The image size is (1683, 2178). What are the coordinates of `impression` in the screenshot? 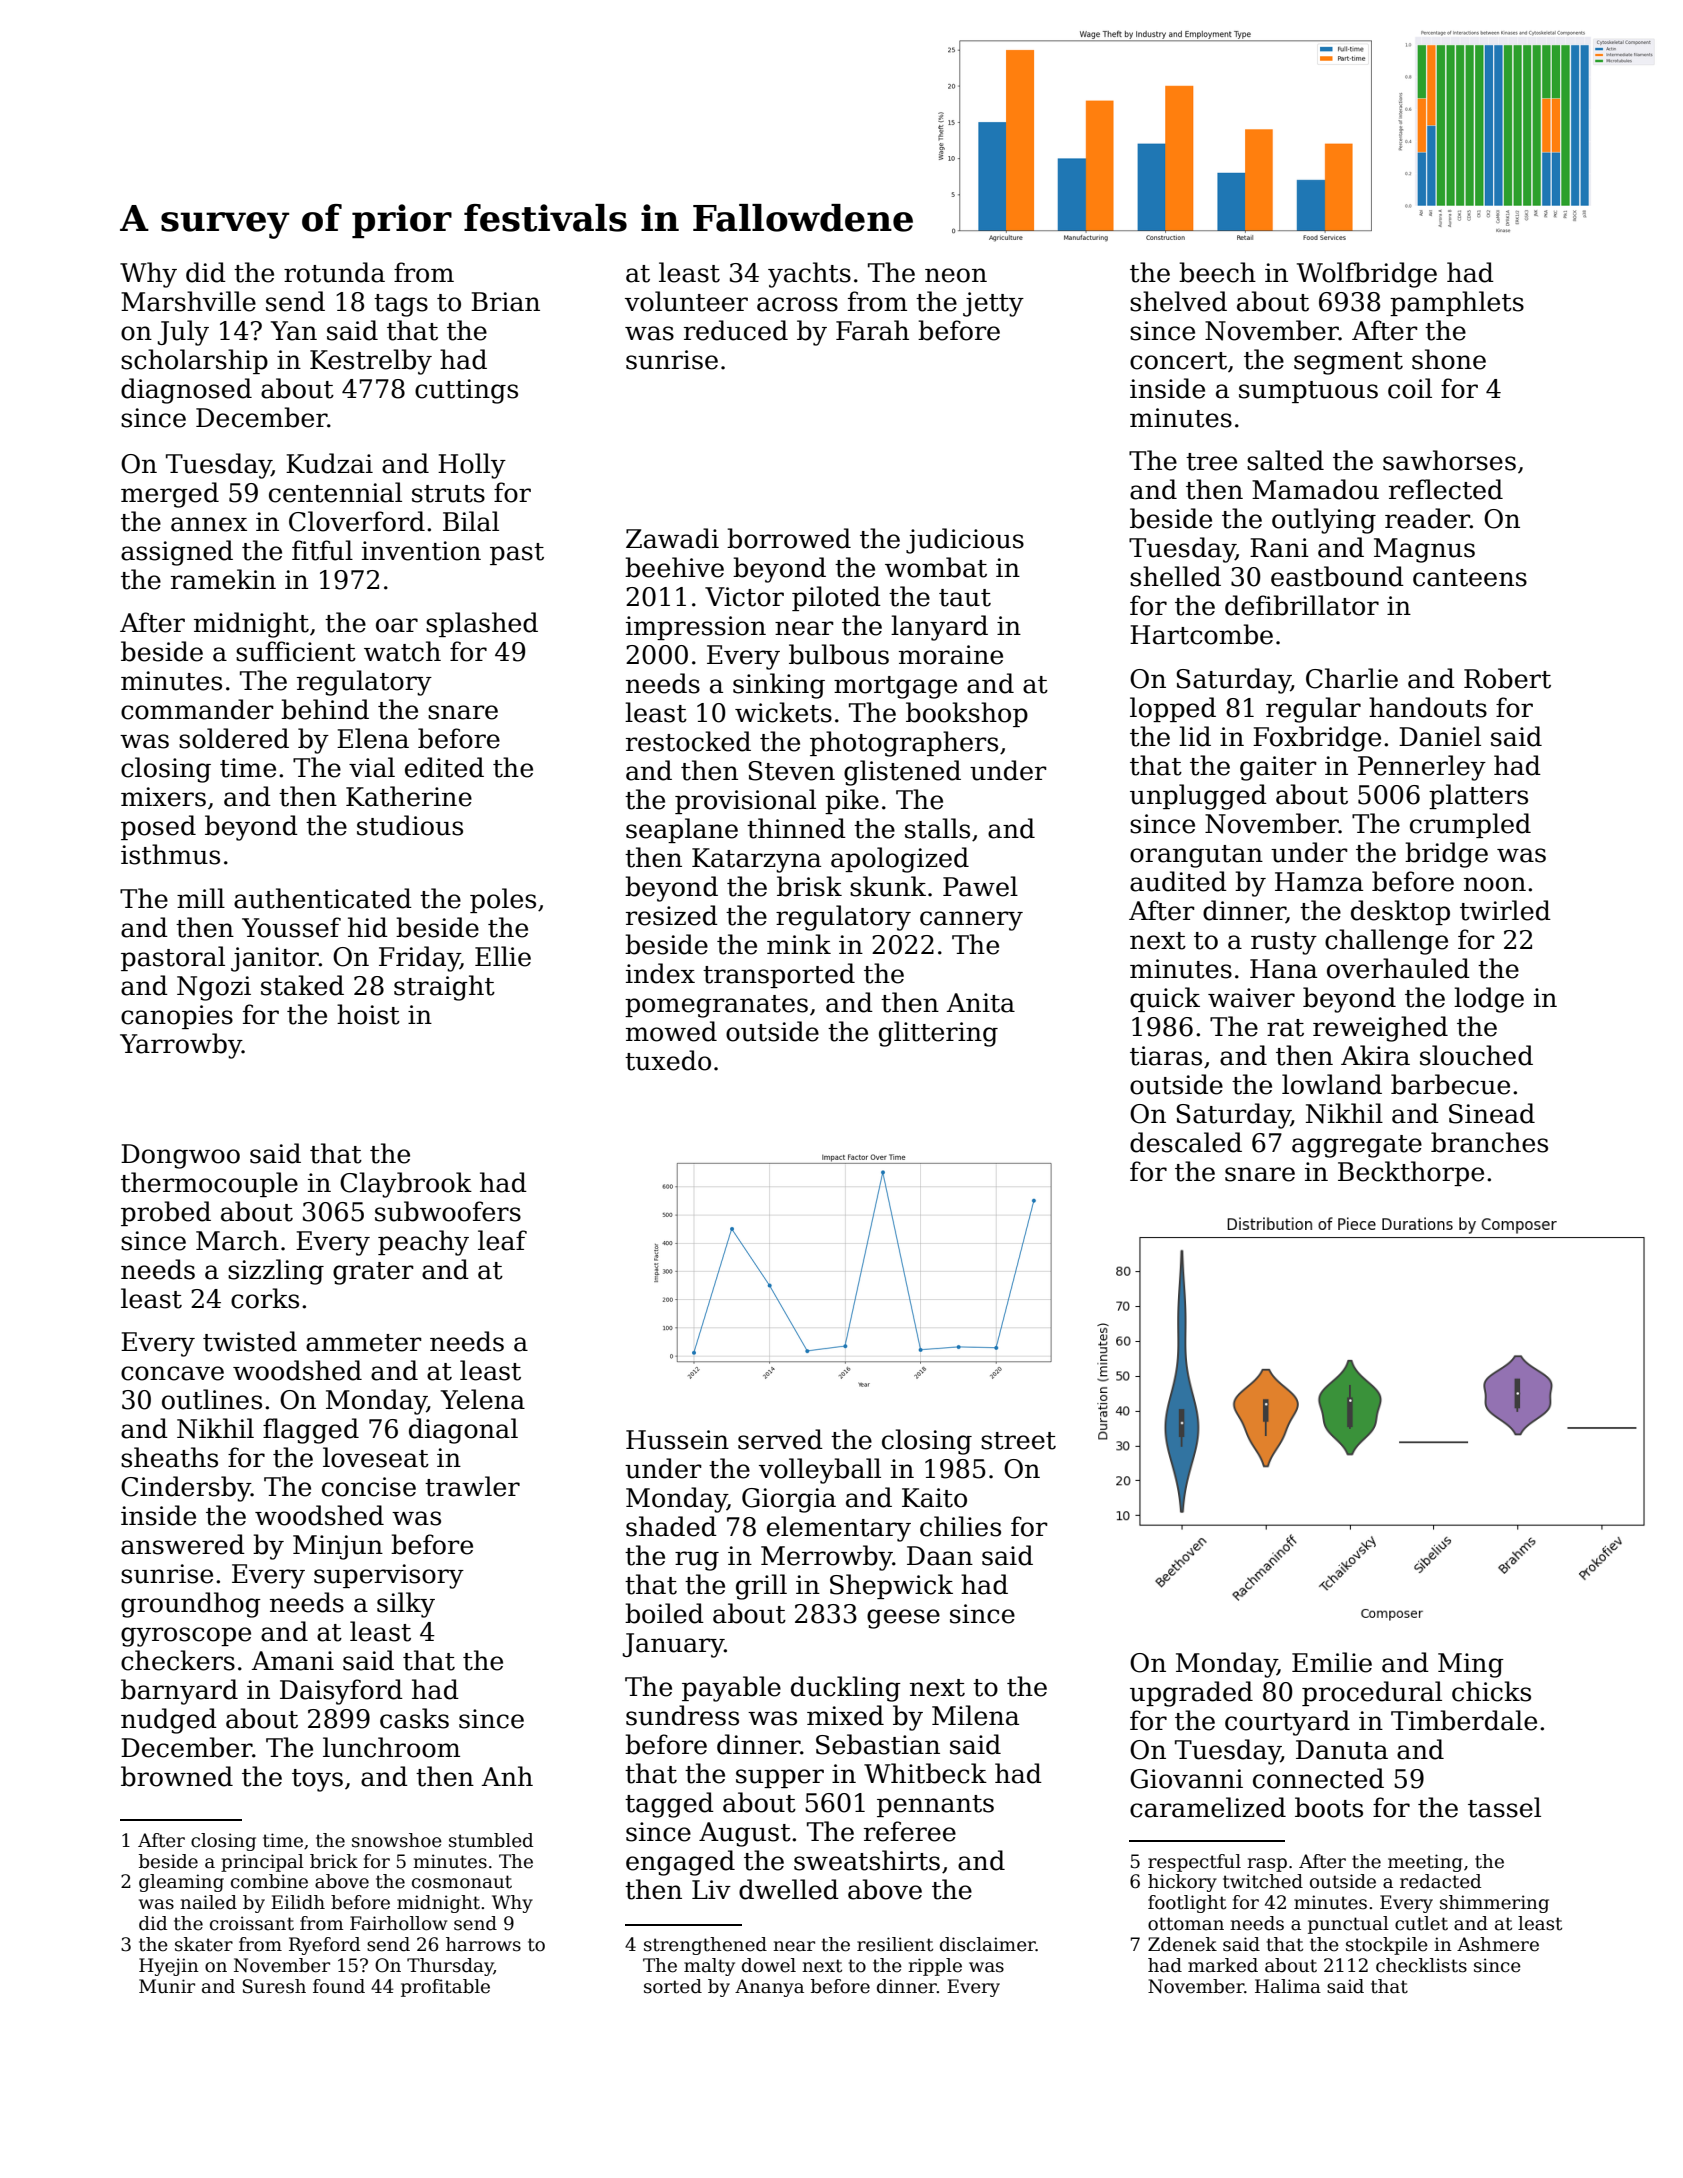 It's located at (696, 628).
